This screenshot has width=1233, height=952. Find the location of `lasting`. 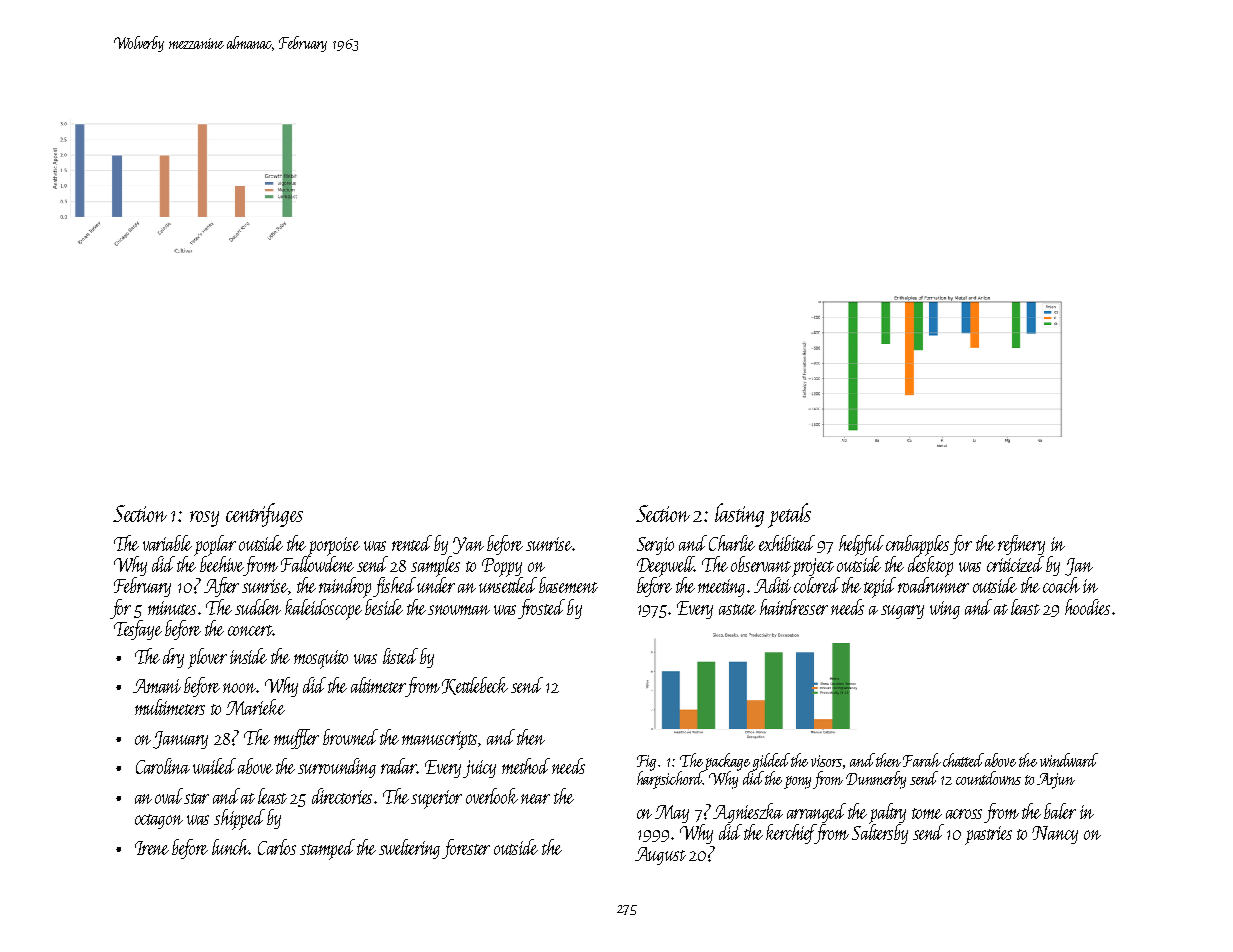

lasting is located at coordinates (739, 515).
